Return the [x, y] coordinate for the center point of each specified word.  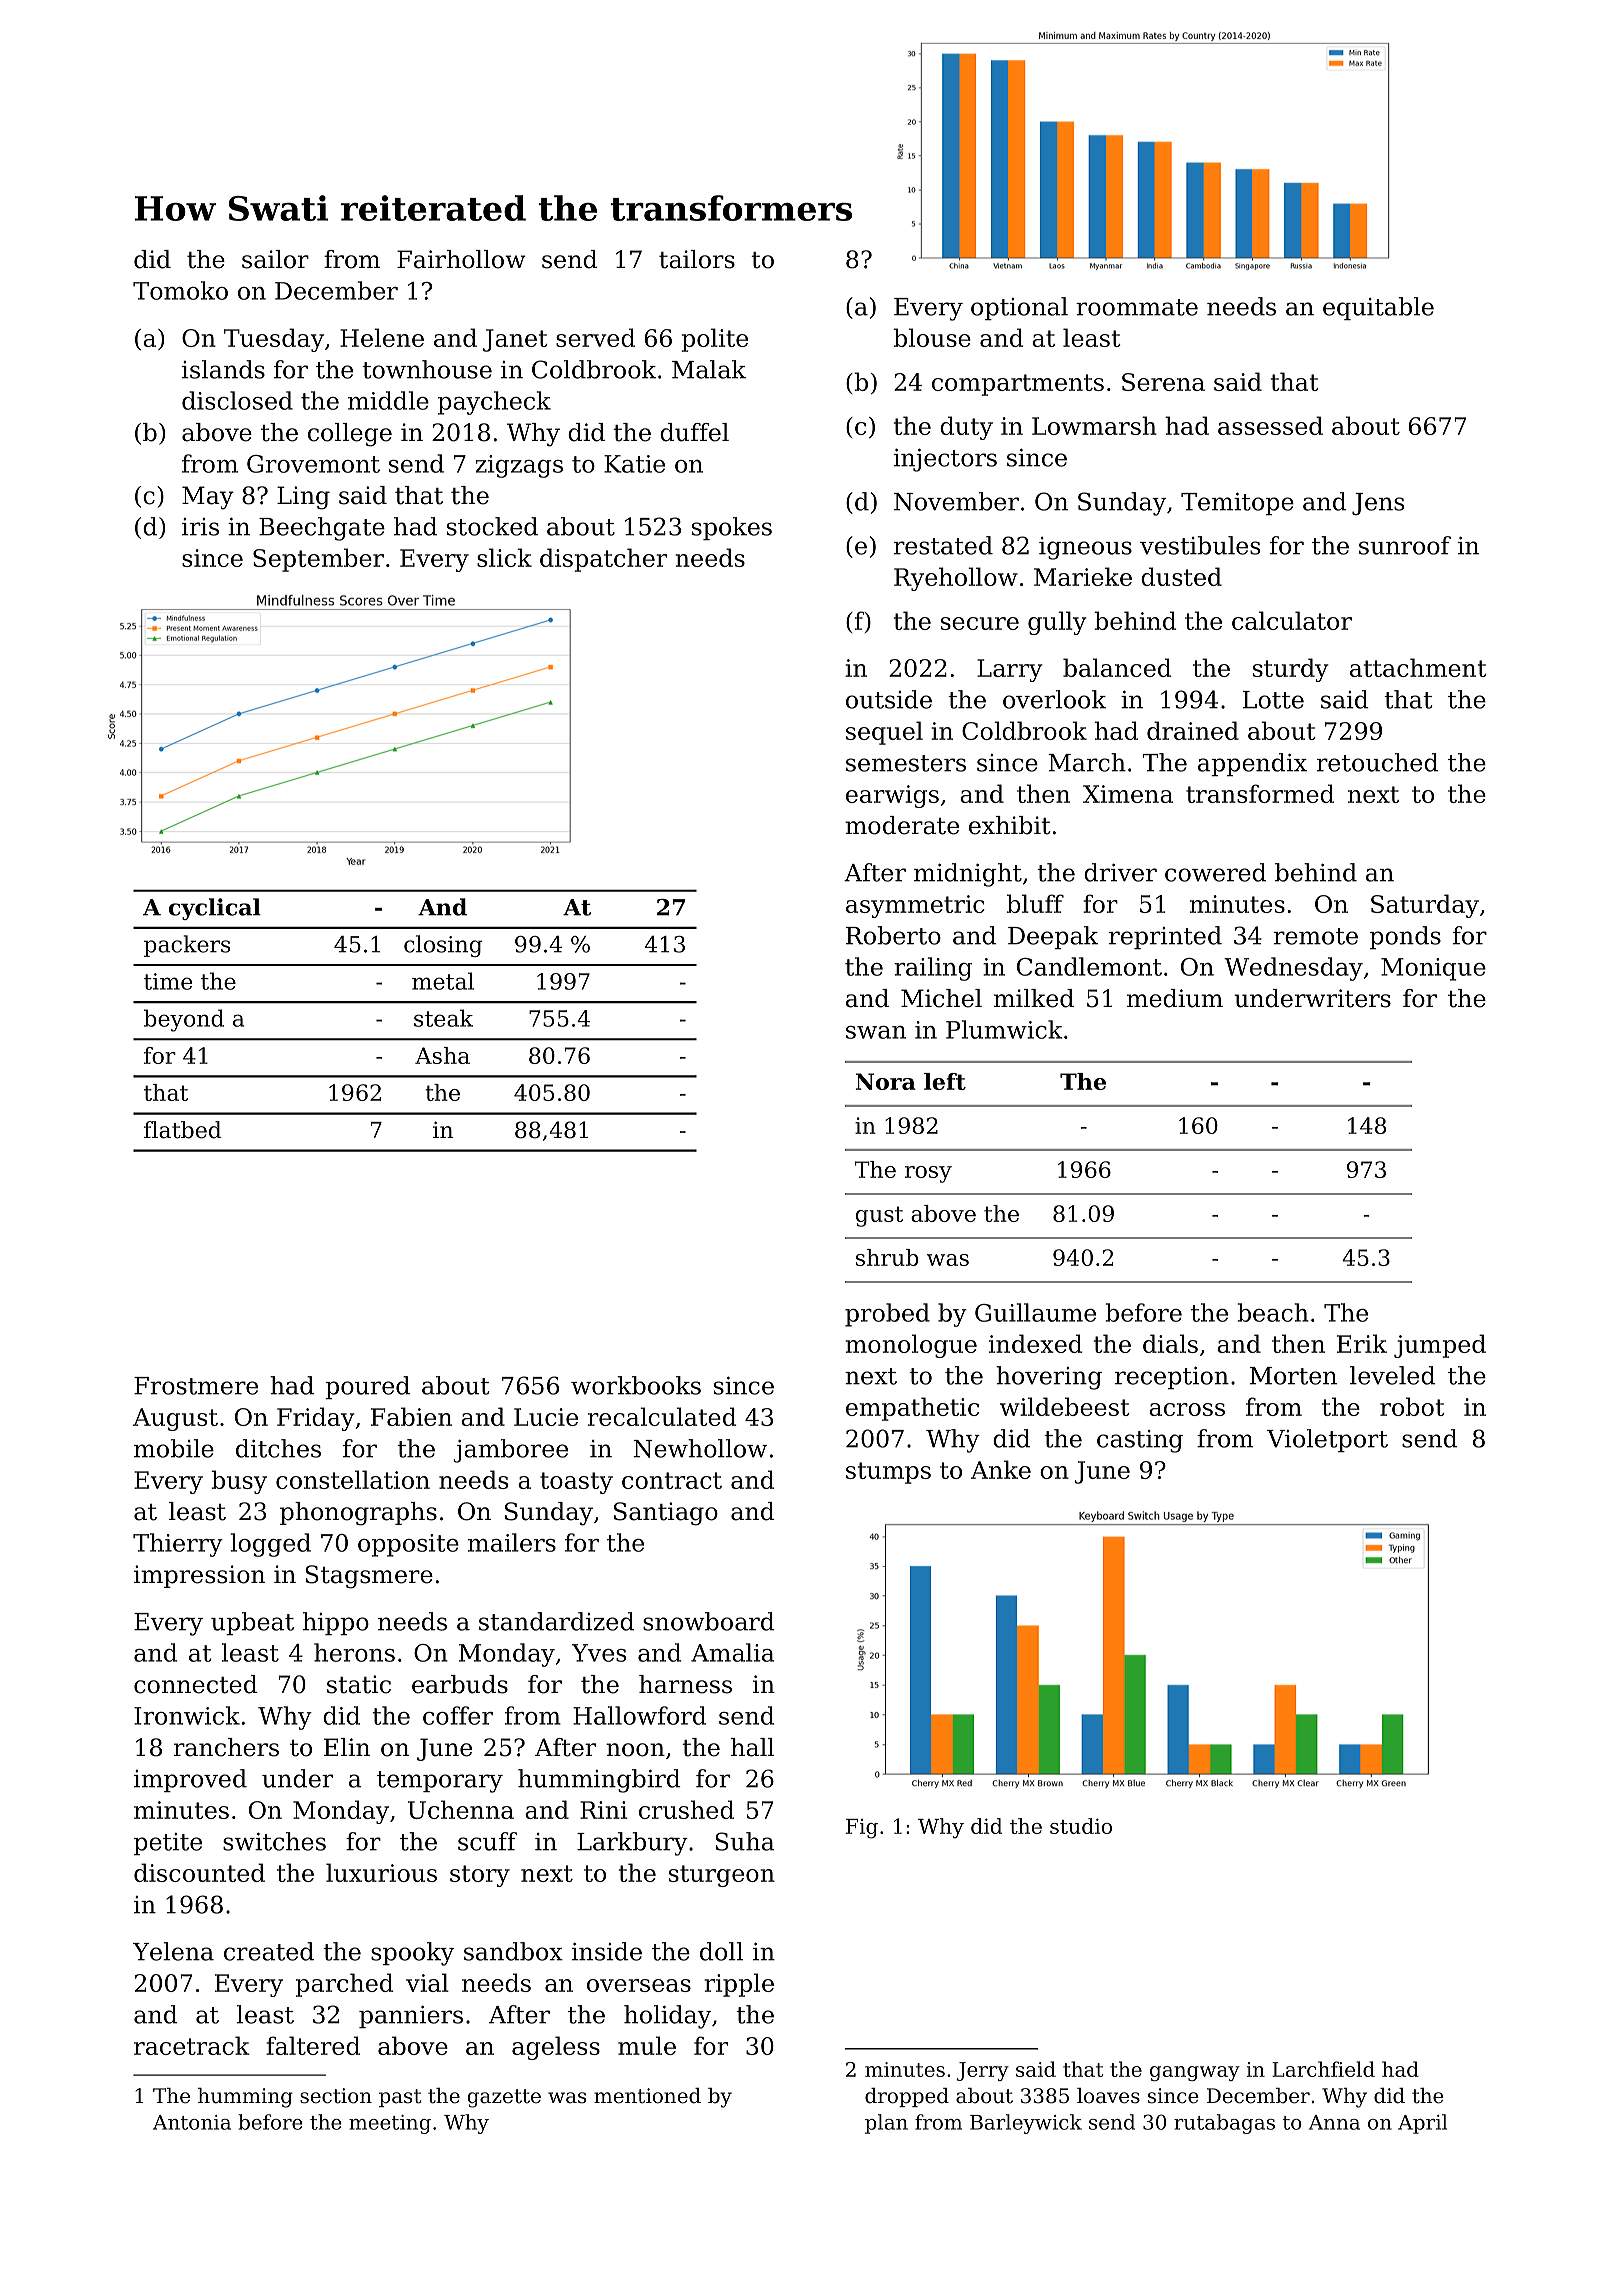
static [359, 1684]
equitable [1378, 308]
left [945, 1081]
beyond [184, 1020]
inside [607, 1951]
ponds [1405, 937]
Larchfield [1323, 2069]
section [336, 2096]
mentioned [647, 2096]
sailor [275, 259]
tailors [697, 259]
